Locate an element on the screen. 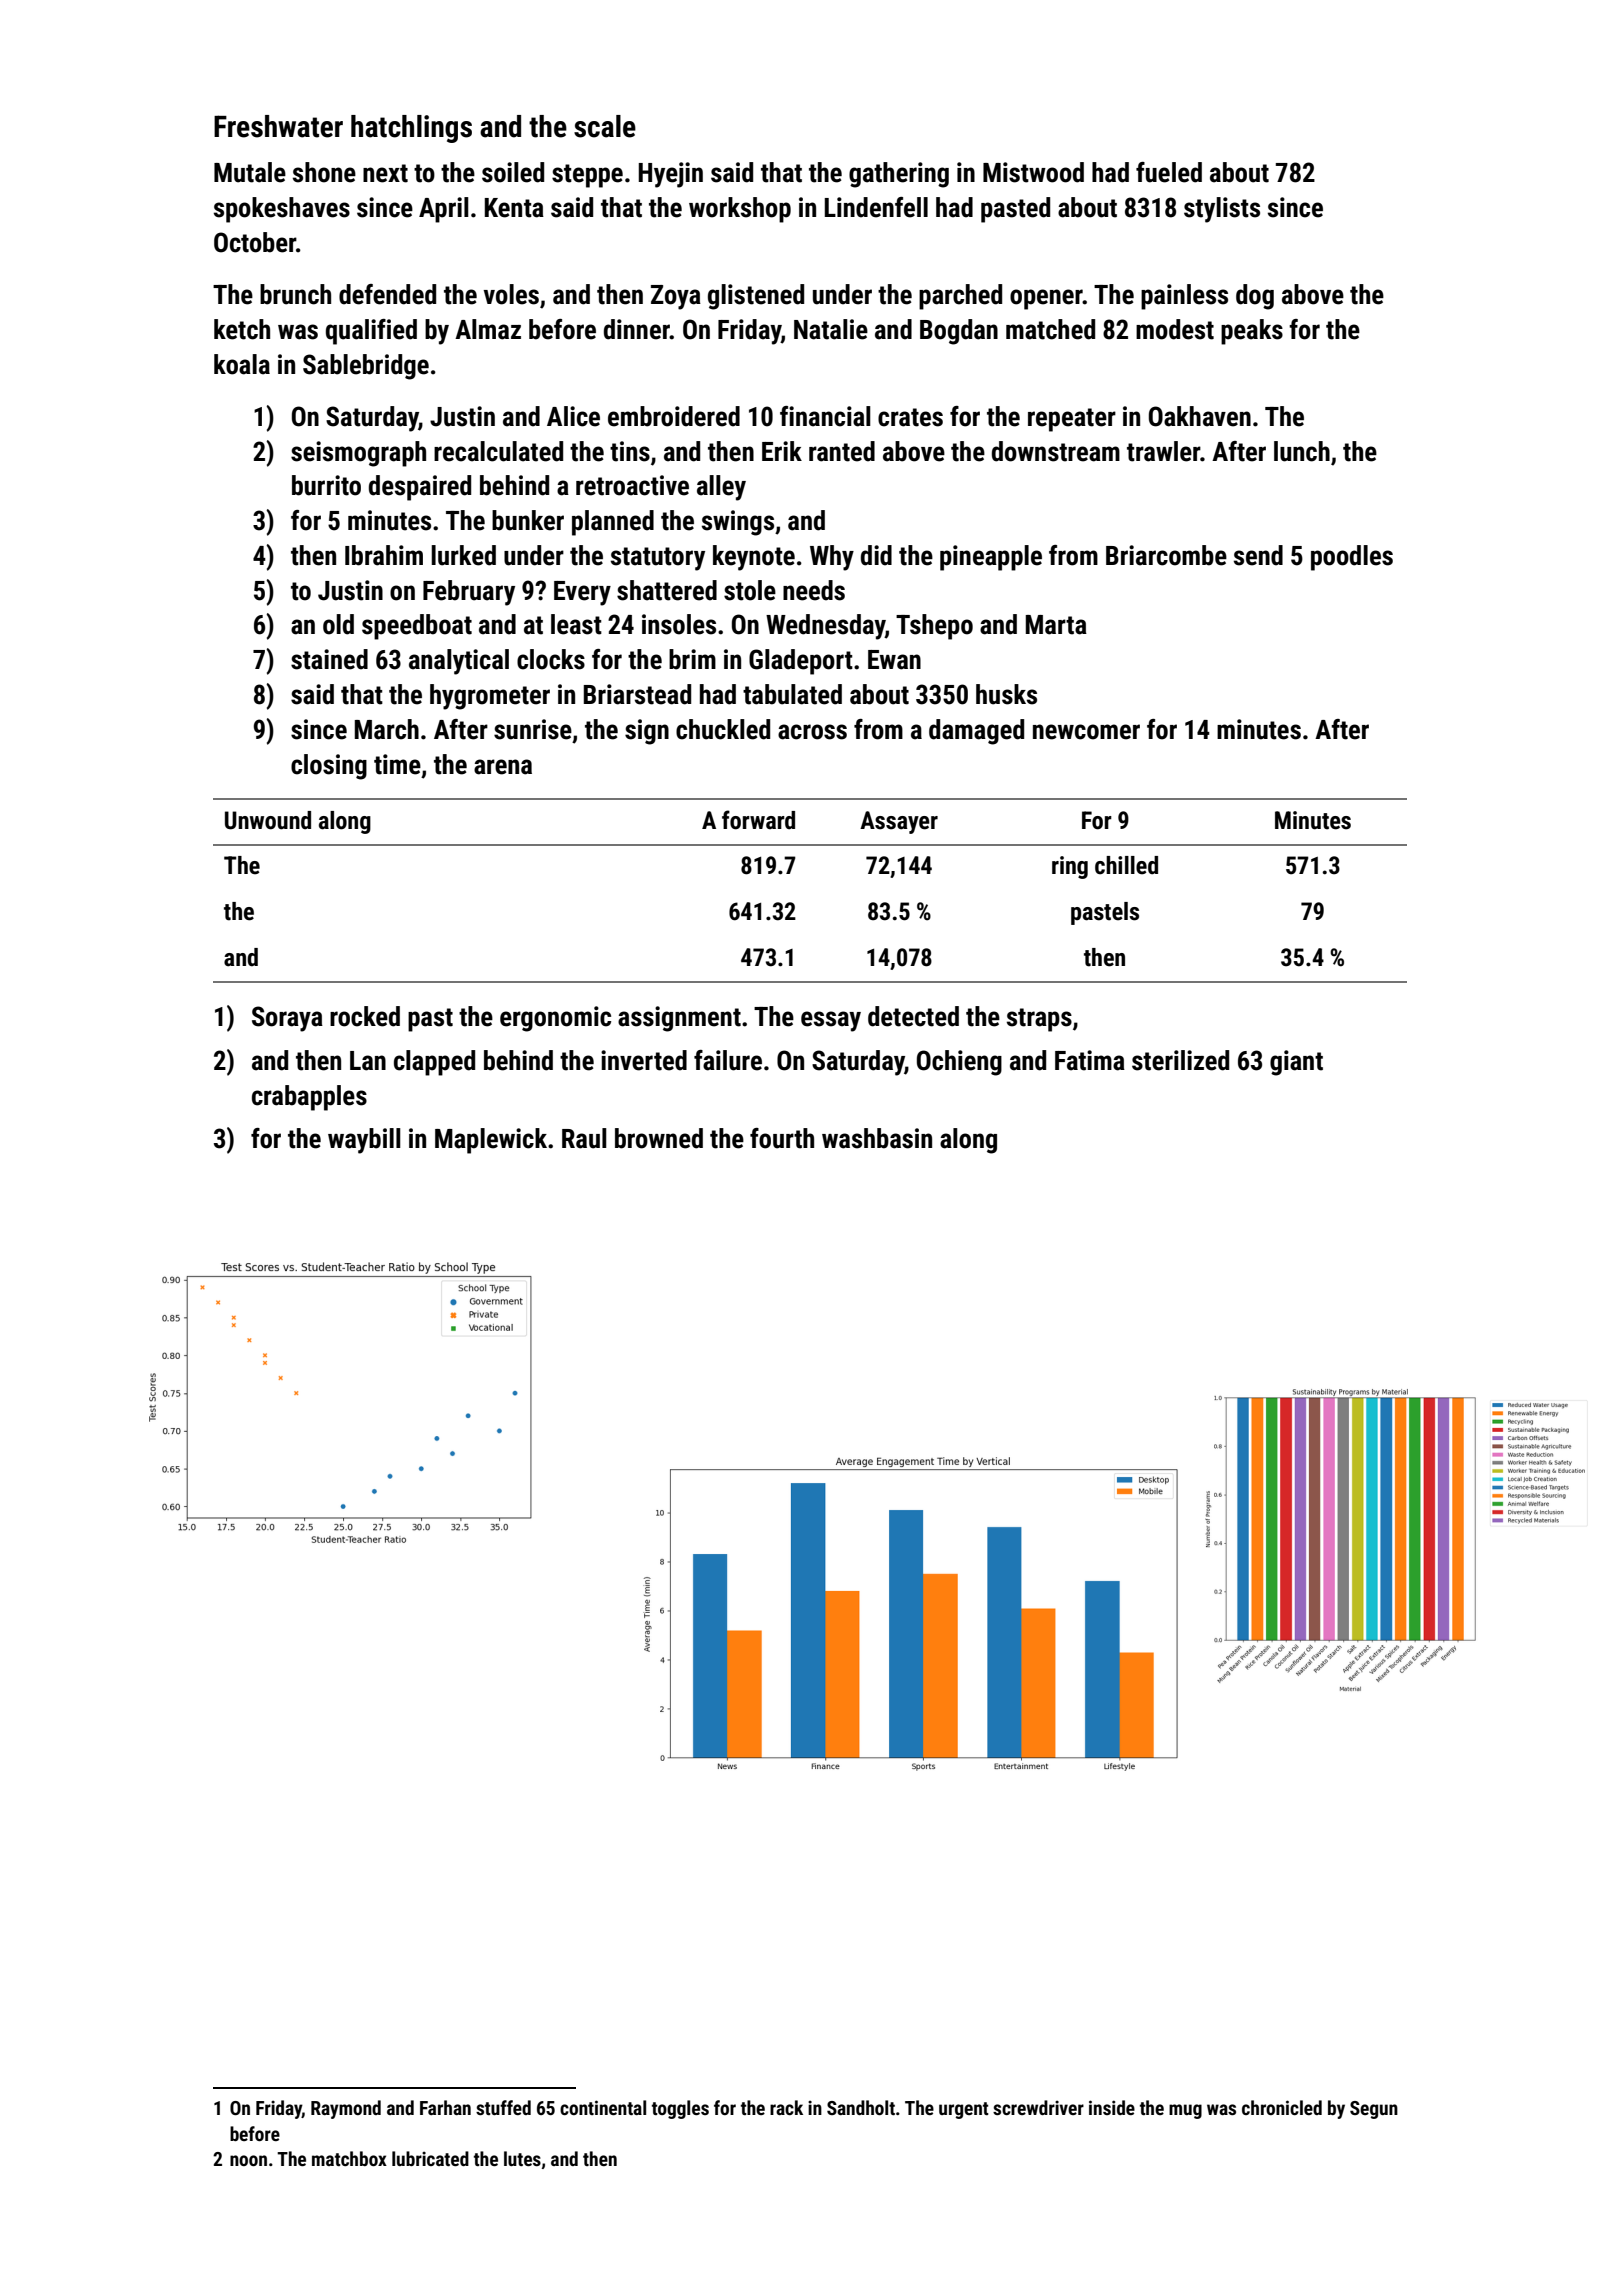 This screenshot has width=1620, height=2292. closing is located at coordinates (329, 767).
